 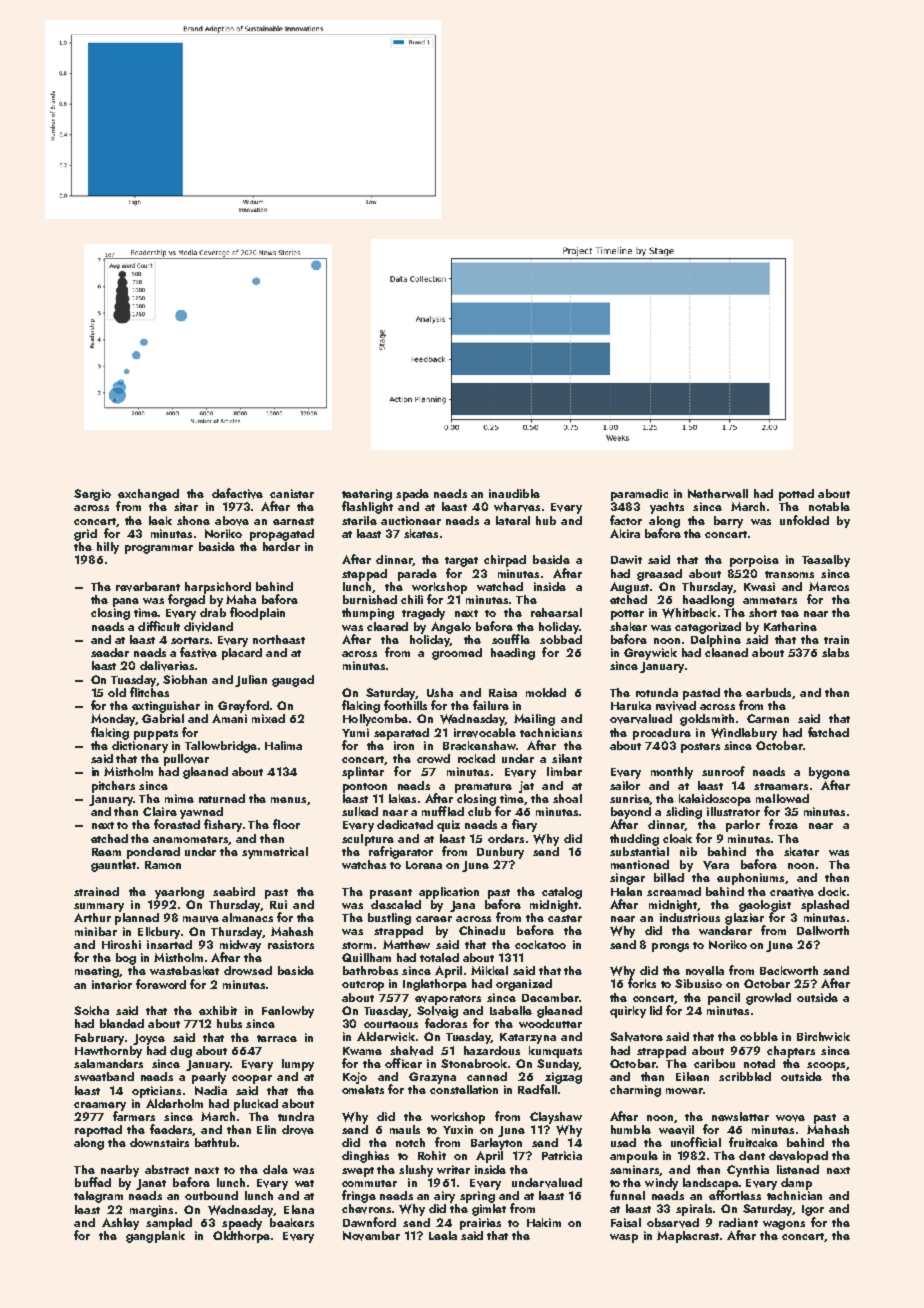 I want to click on Katarzyna, so click(x=528, y=1038).
